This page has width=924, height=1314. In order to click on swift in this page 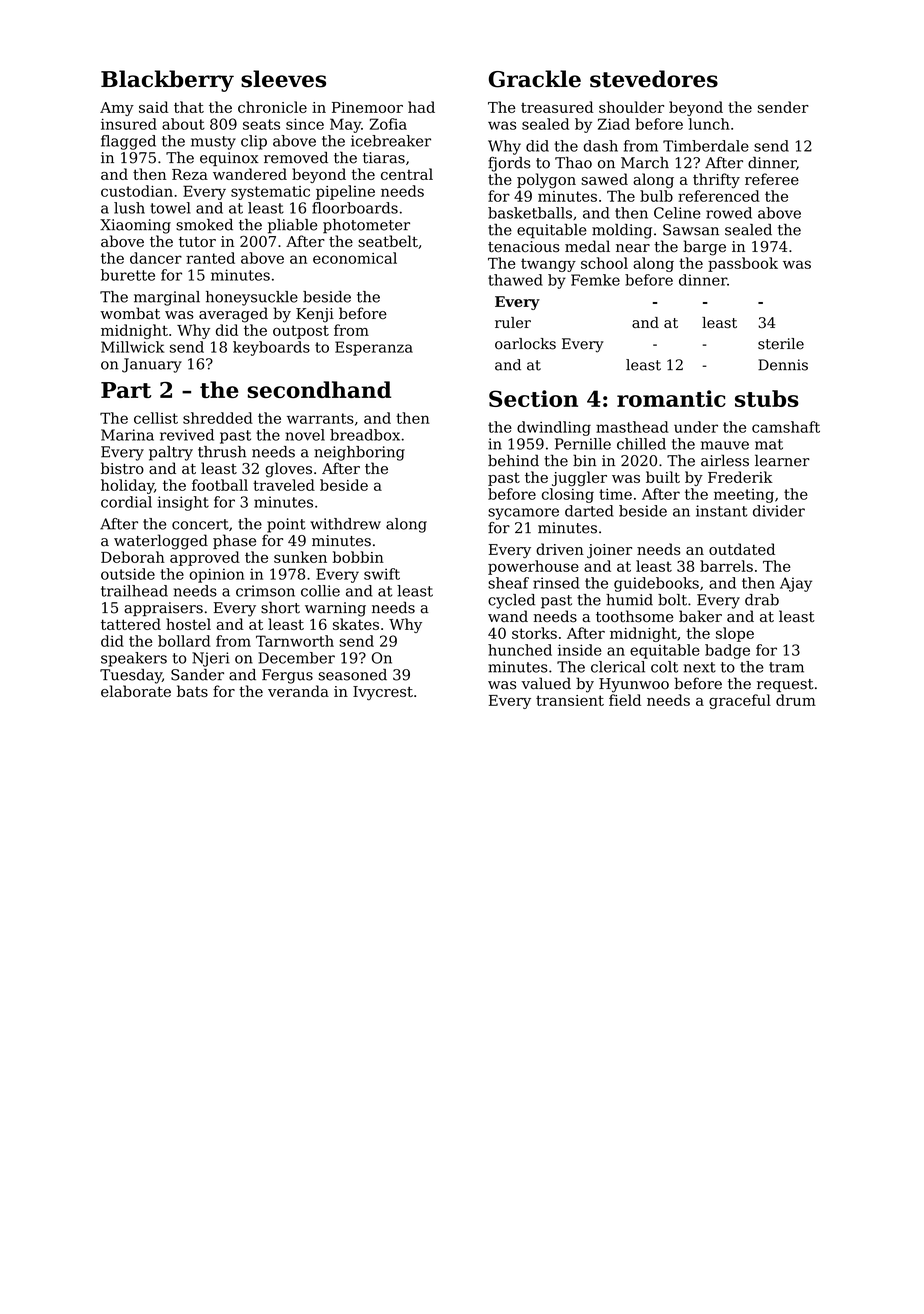, I will do `click(382, 574)`.
